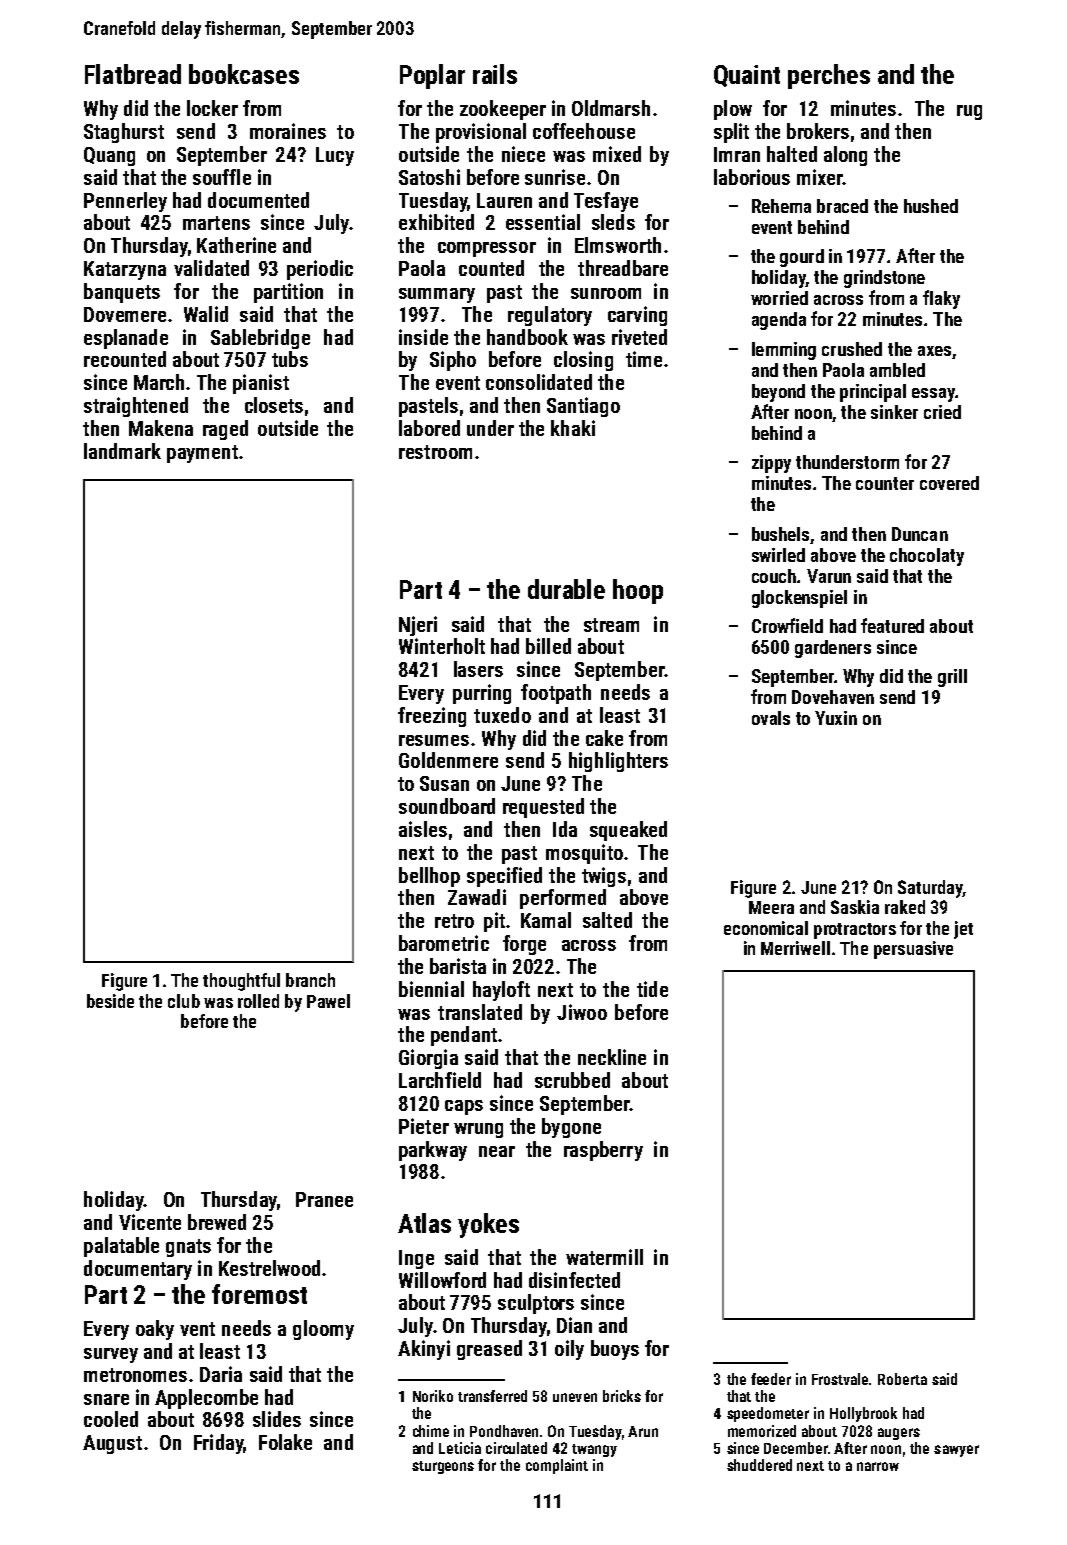  I want to click on rails, so click(495, 74).
